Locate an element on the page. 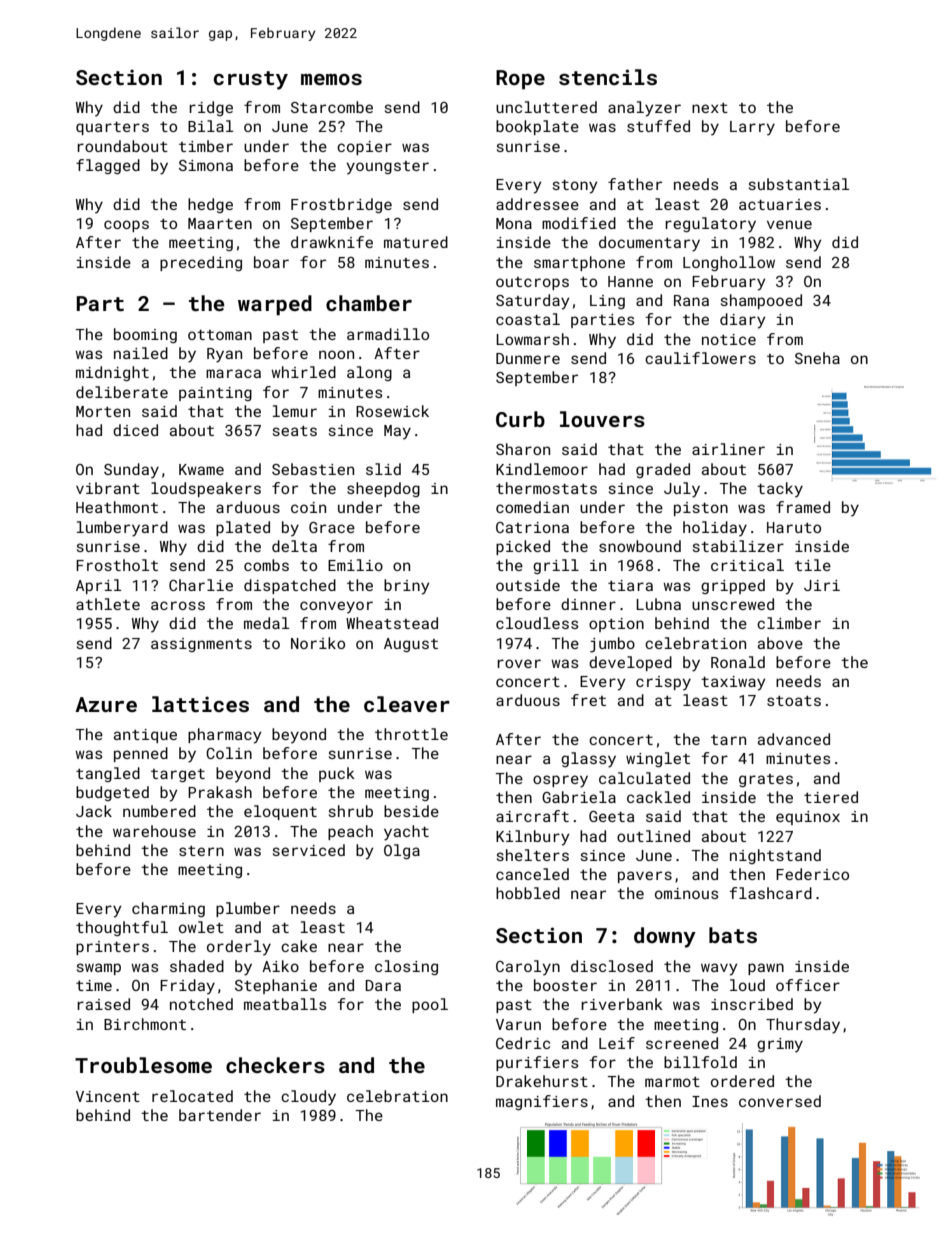 This image has width=952, height=1233. hobbled is located at coordinates (528, 893).
